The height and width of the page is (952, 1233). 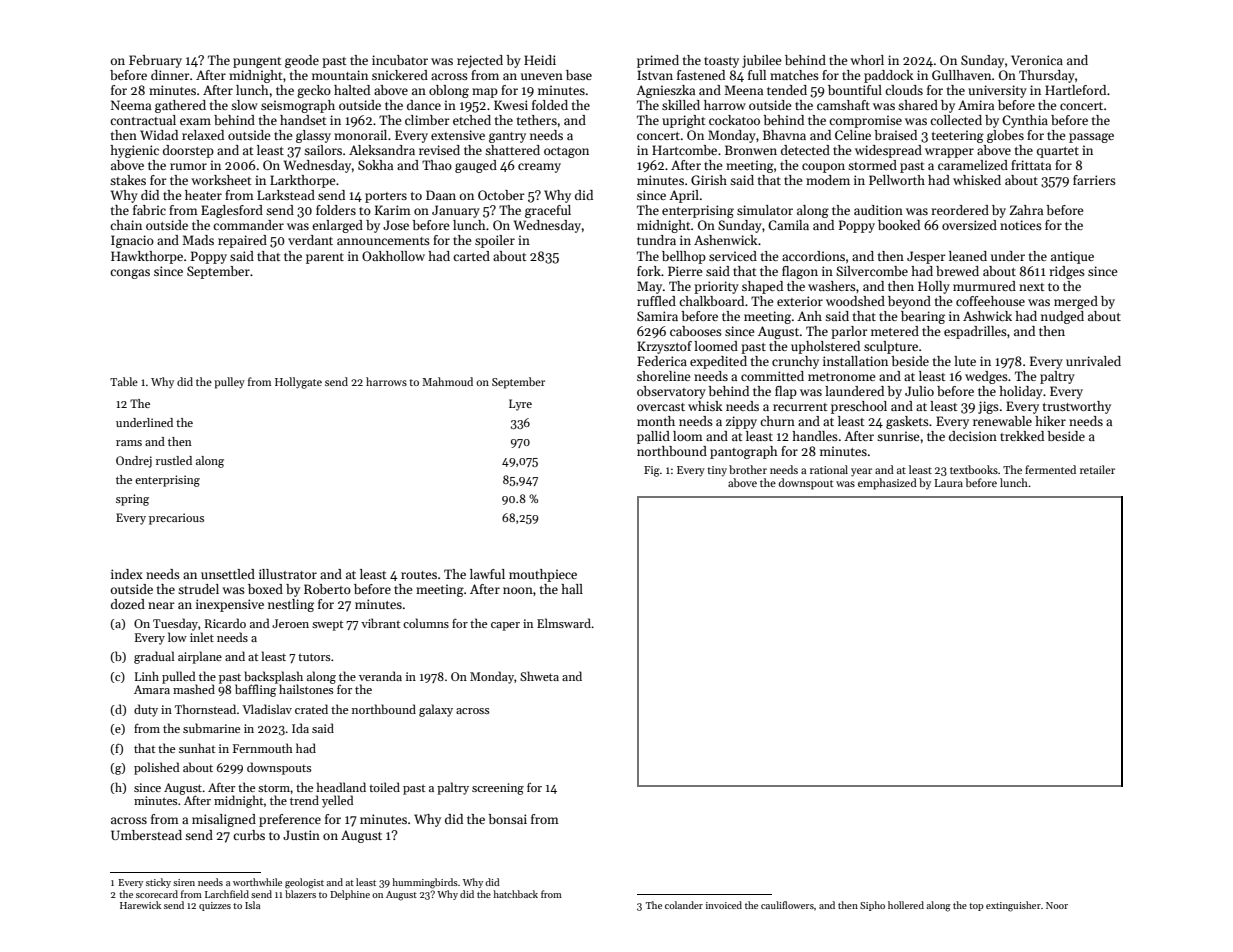 What do you see at coordinates (341, 787) in the page?
I see `headland` at bounding box center [341, 787].
